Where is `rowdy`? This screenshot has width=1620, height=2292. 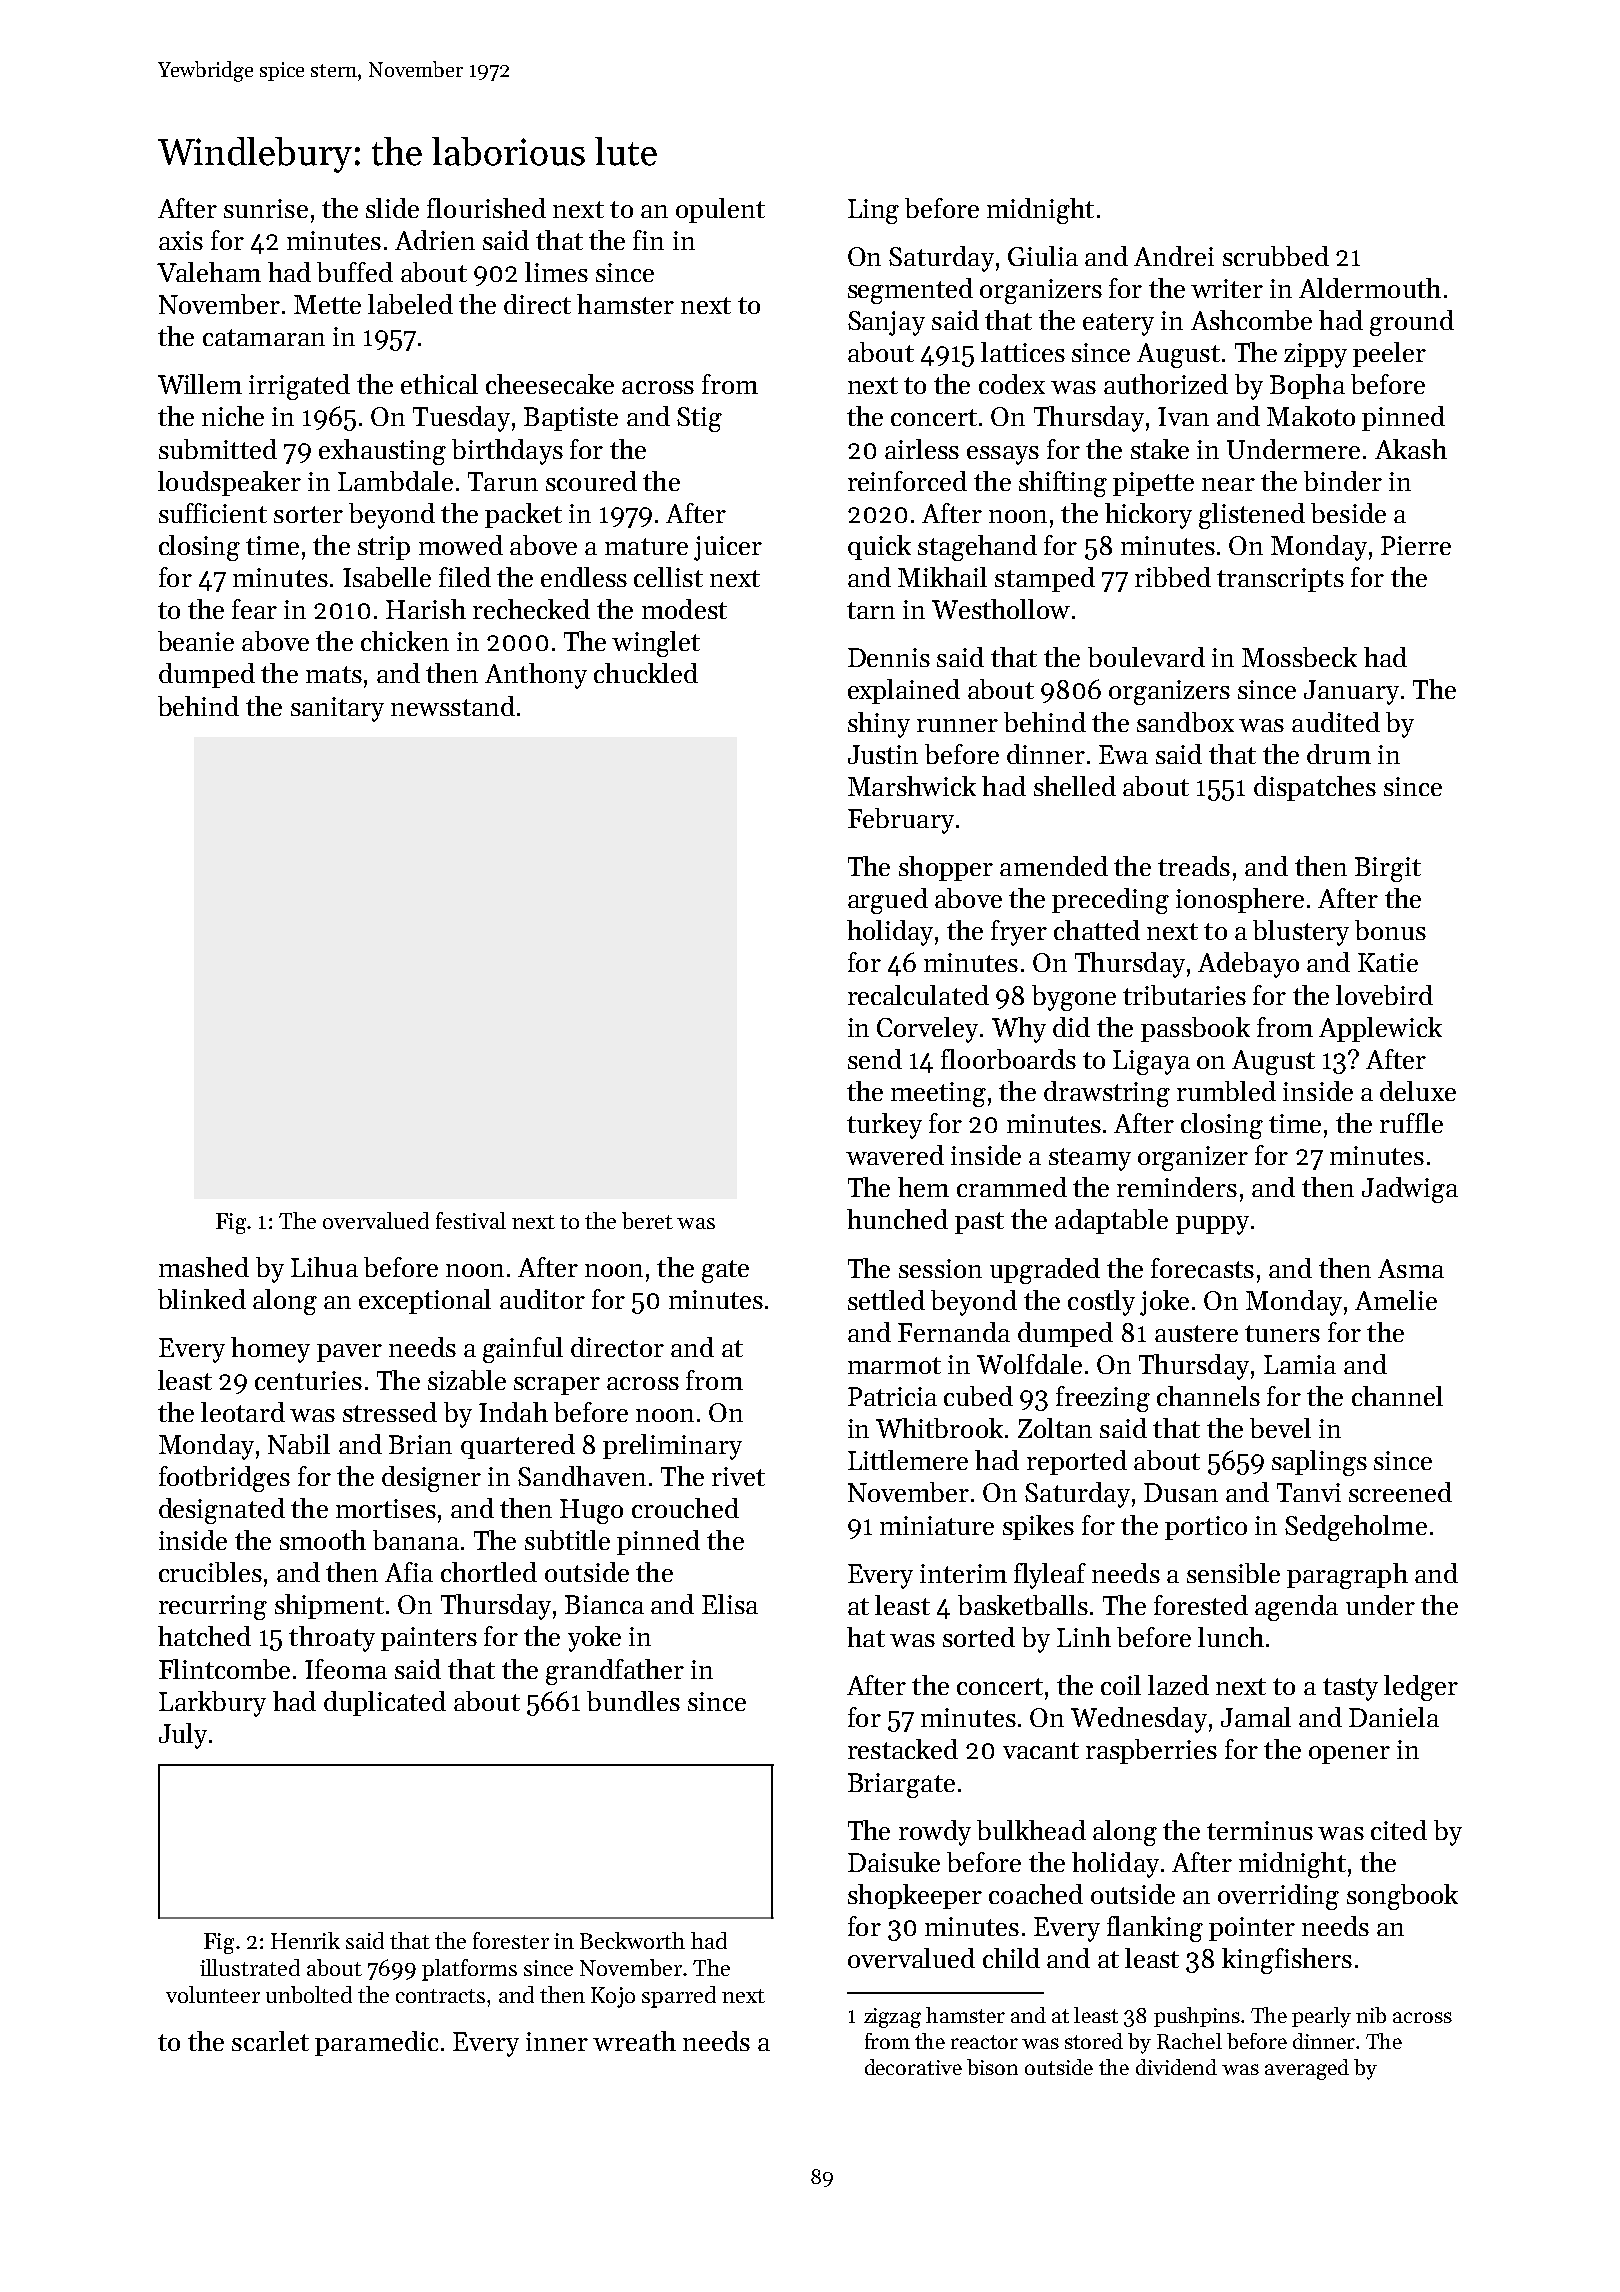
rowdy is located at coordinates (935, 1833).
